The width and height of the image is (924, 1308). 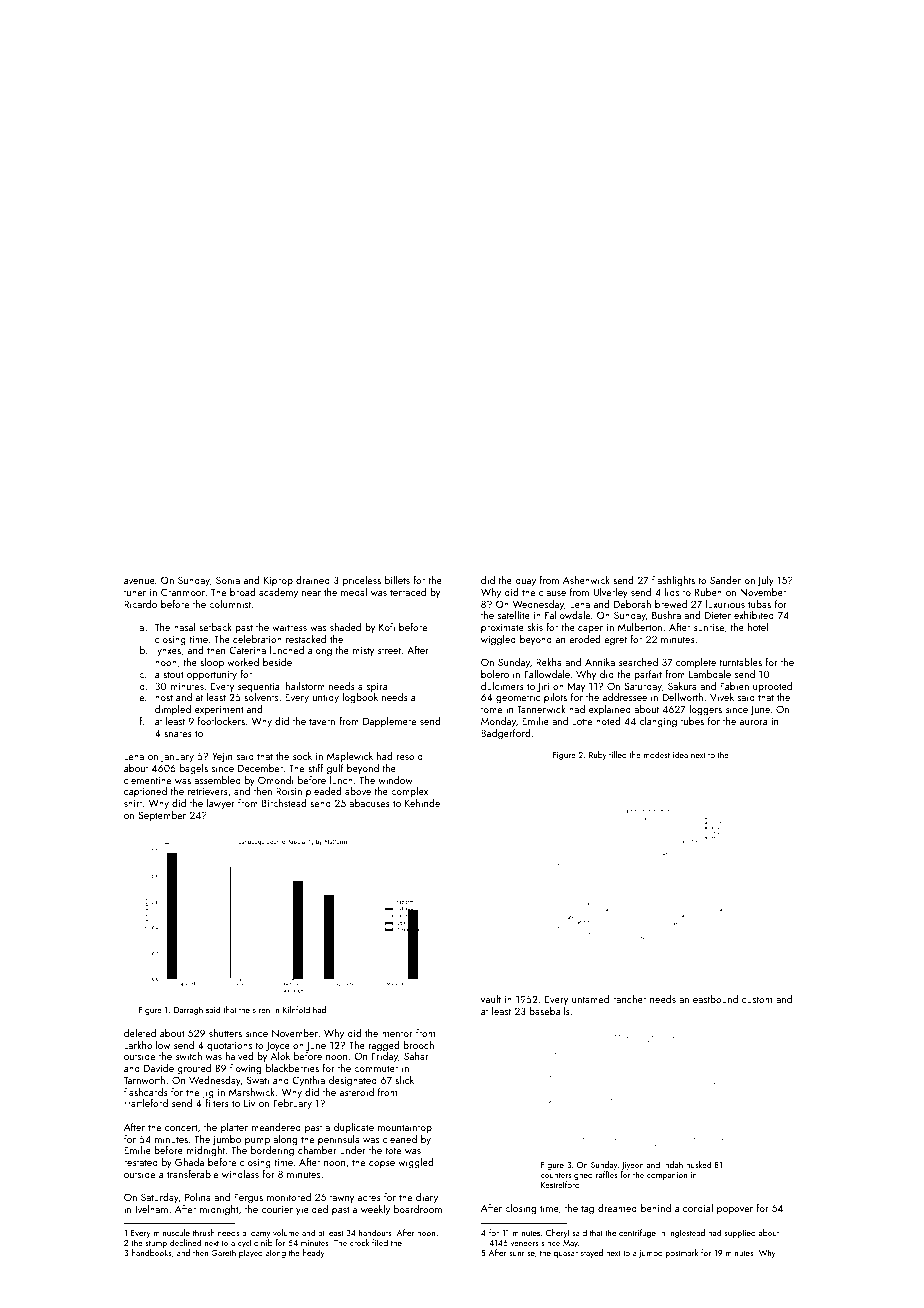 What do you see at coordinates (772, 687) in the image?
I see `uprooted` at bounding box center [772, 687].
